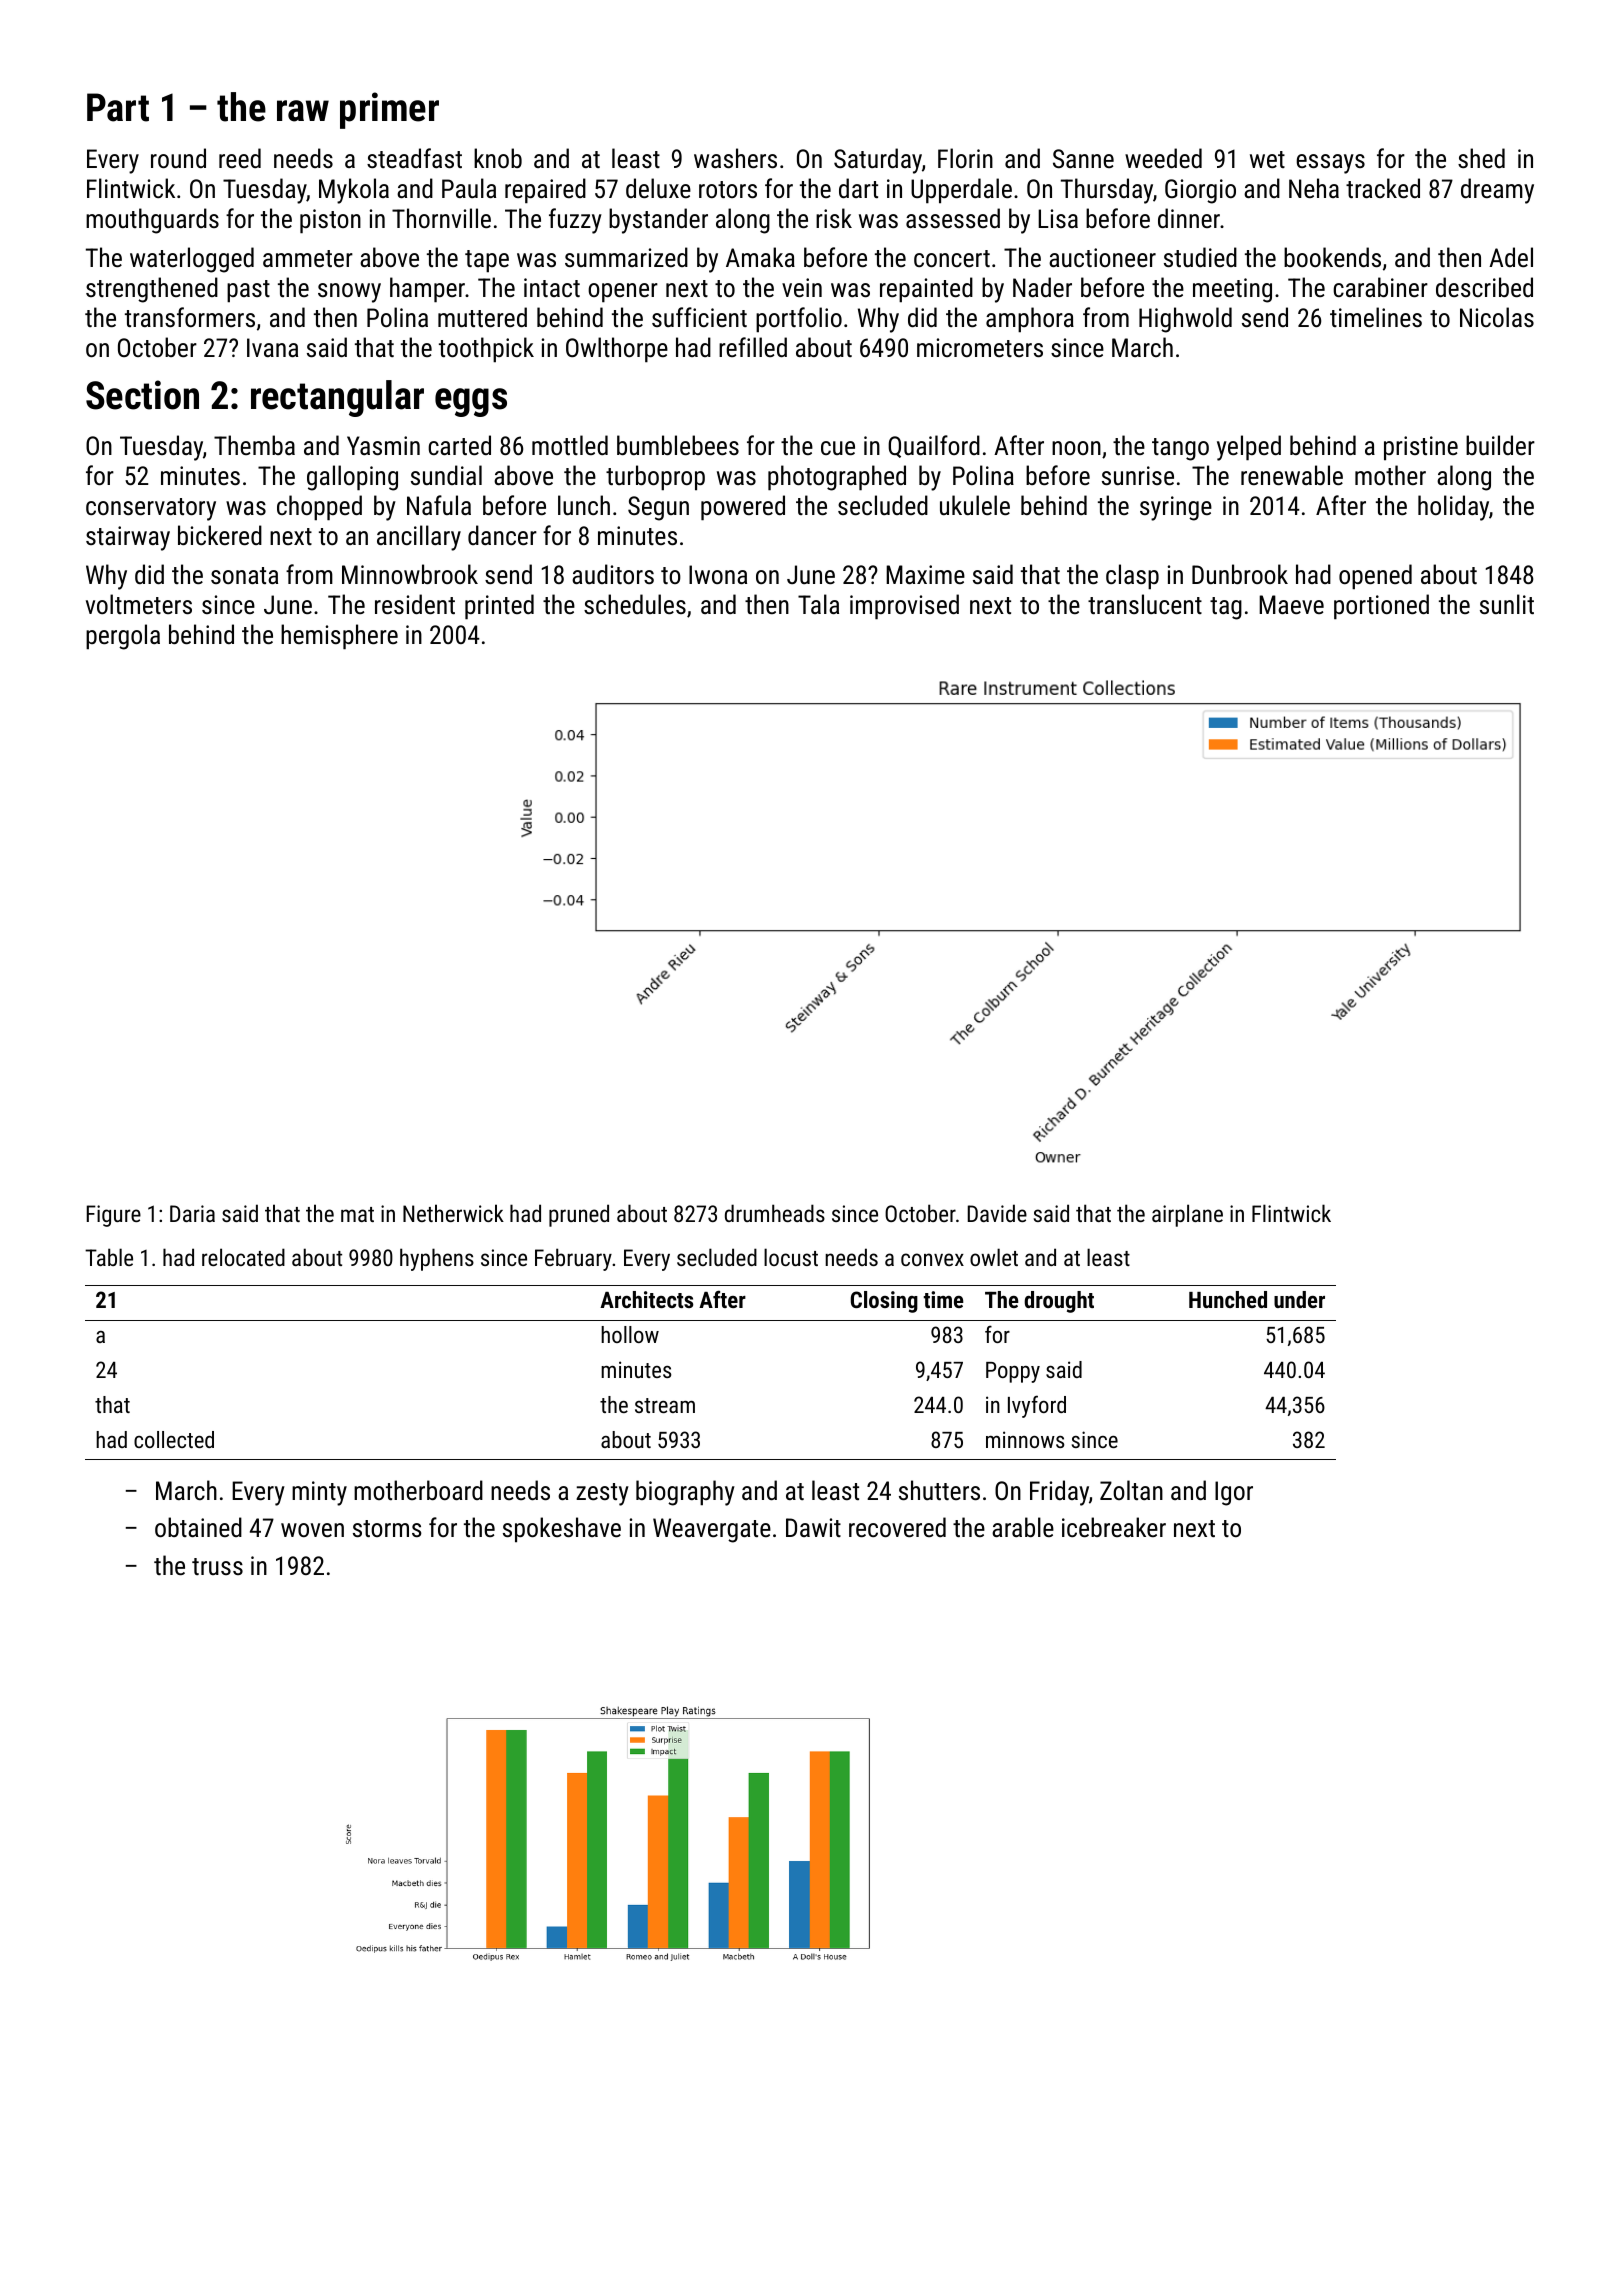 The image size is (1620, 2292). I want to click on storms, so click(387, 1528).
